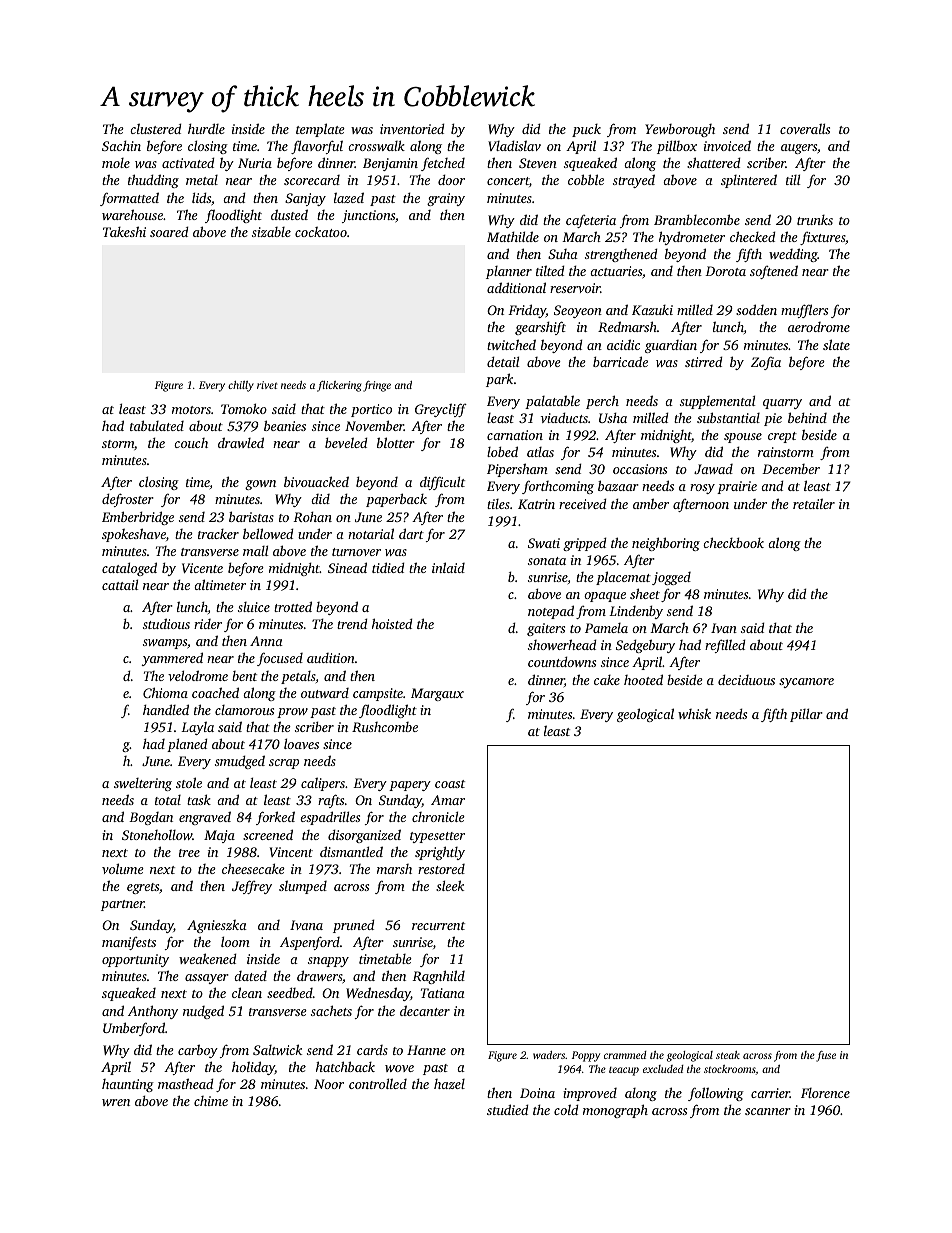  What do you see at coordinates (441, 869) in the document?
I see `restored` at bounding box center [441, 869].
